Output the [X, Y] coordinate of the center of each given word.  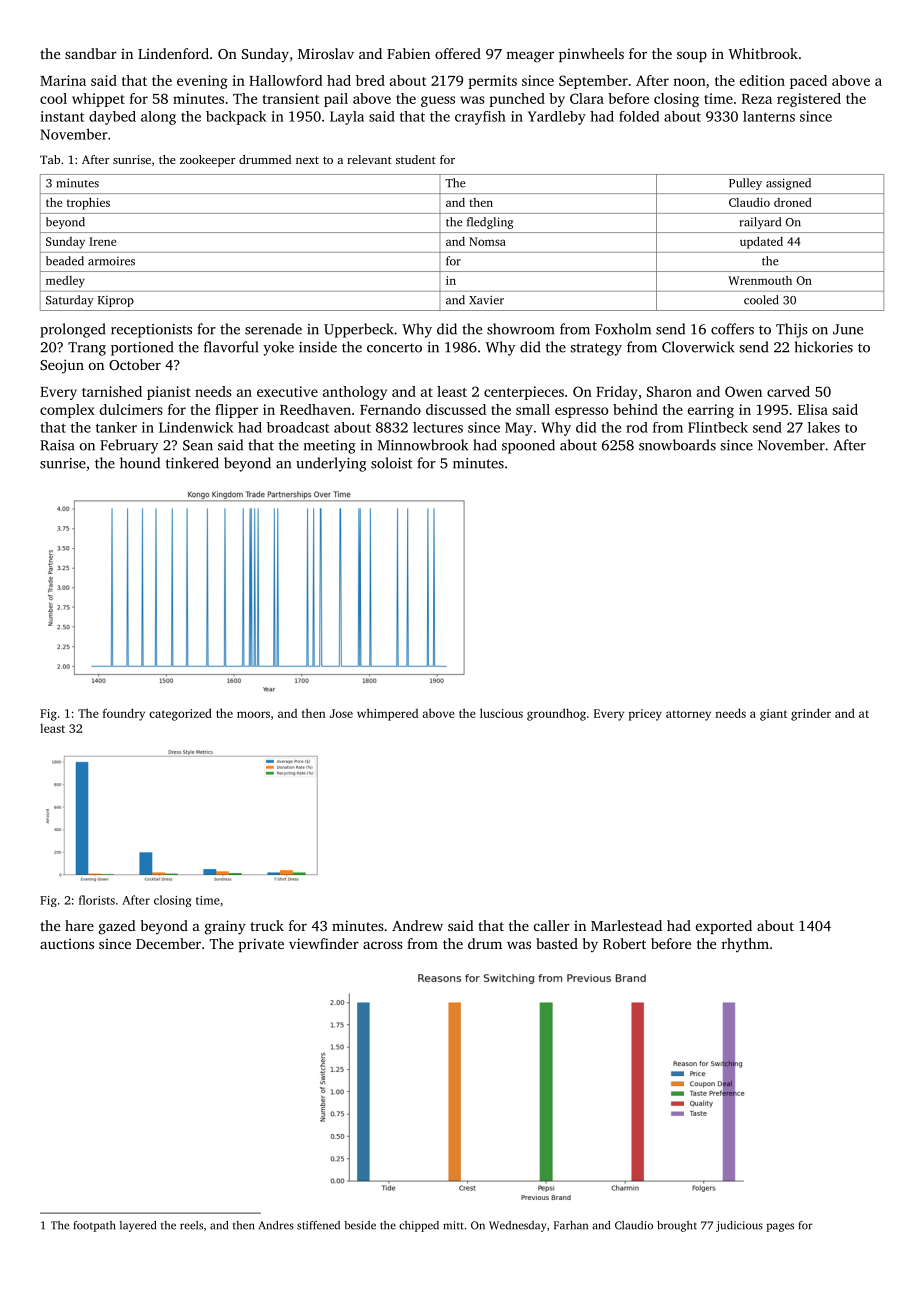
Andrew [417, 925]
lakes [824, 427]
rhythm [745, 945]
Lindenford [173, 53]
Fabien [408, 53]
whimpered [387, 714]
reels [191, 1225]
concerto [394, 348]
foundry [124, 714]
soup [692, 56]
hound [140, 463]
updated [761, 243]
